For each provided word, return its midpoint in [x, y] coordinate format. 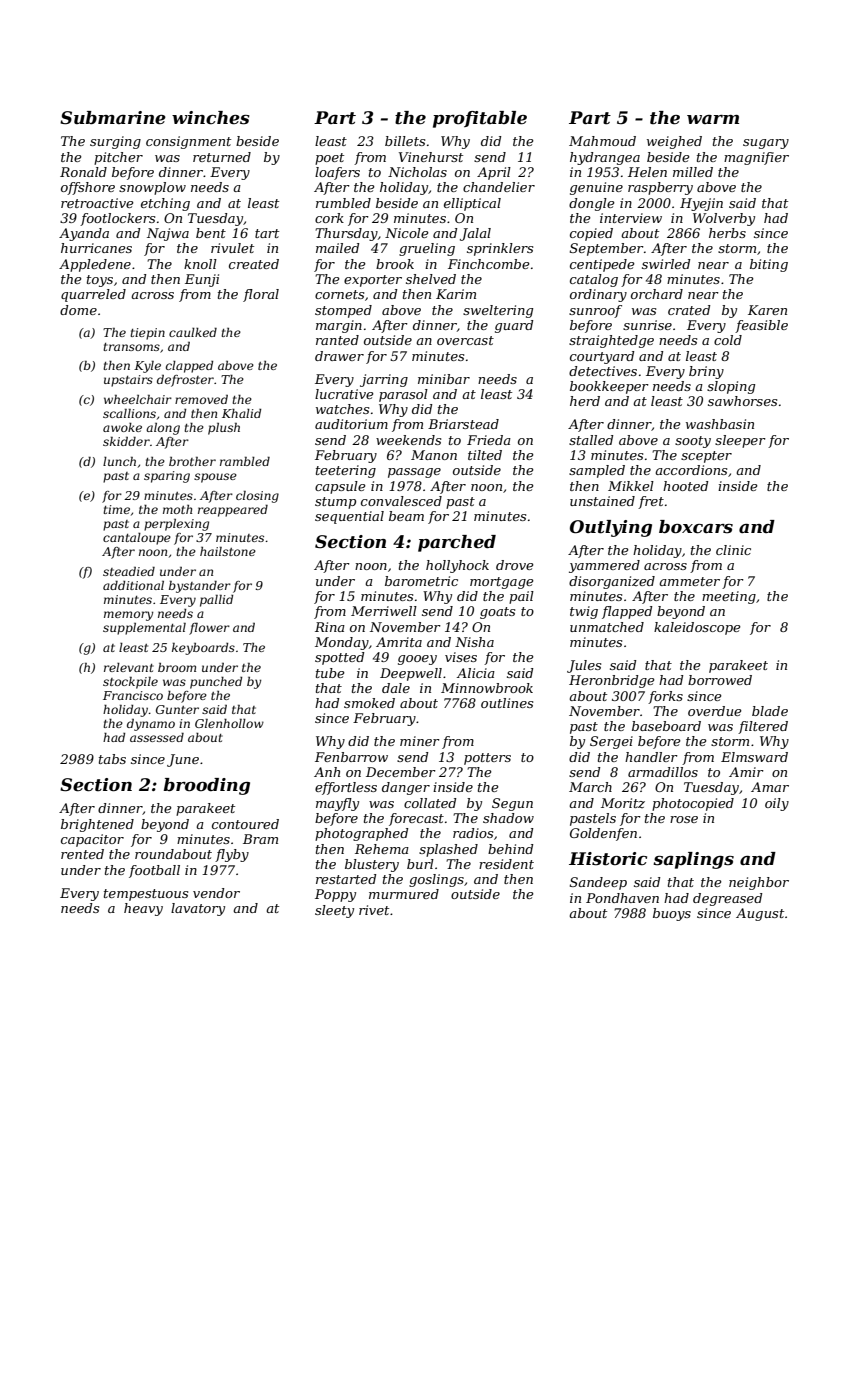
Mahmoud [602, 141]
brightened [97, 825]
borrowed [720, 680]
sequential [349, 517]
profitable [480, 119]
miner [420, 741]
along [163, 429]
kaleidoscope [697, 628]
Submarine [113, 118]
